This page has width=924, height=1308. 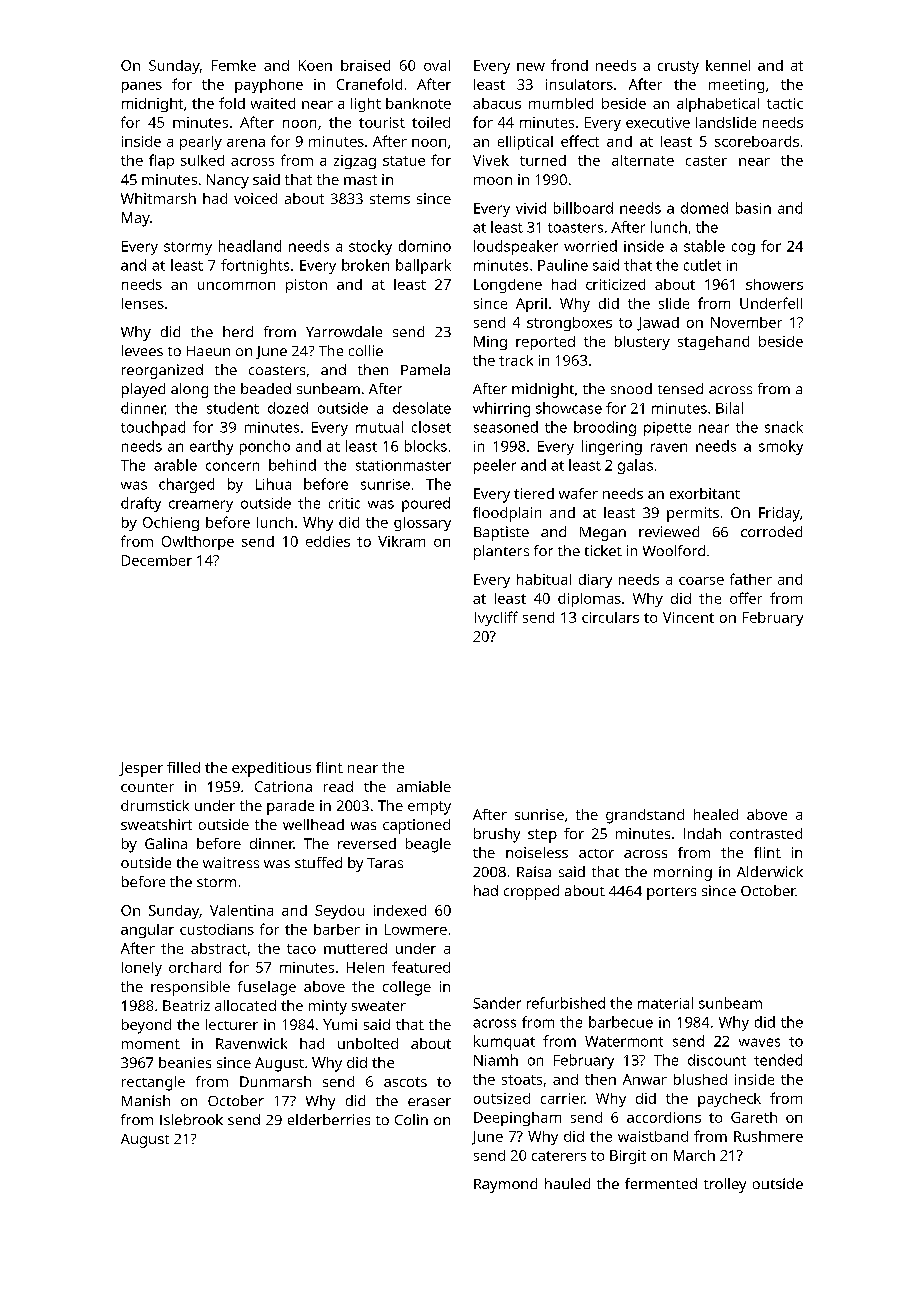 I want to click on Owlthorpe, so click(x=198, y=543).
